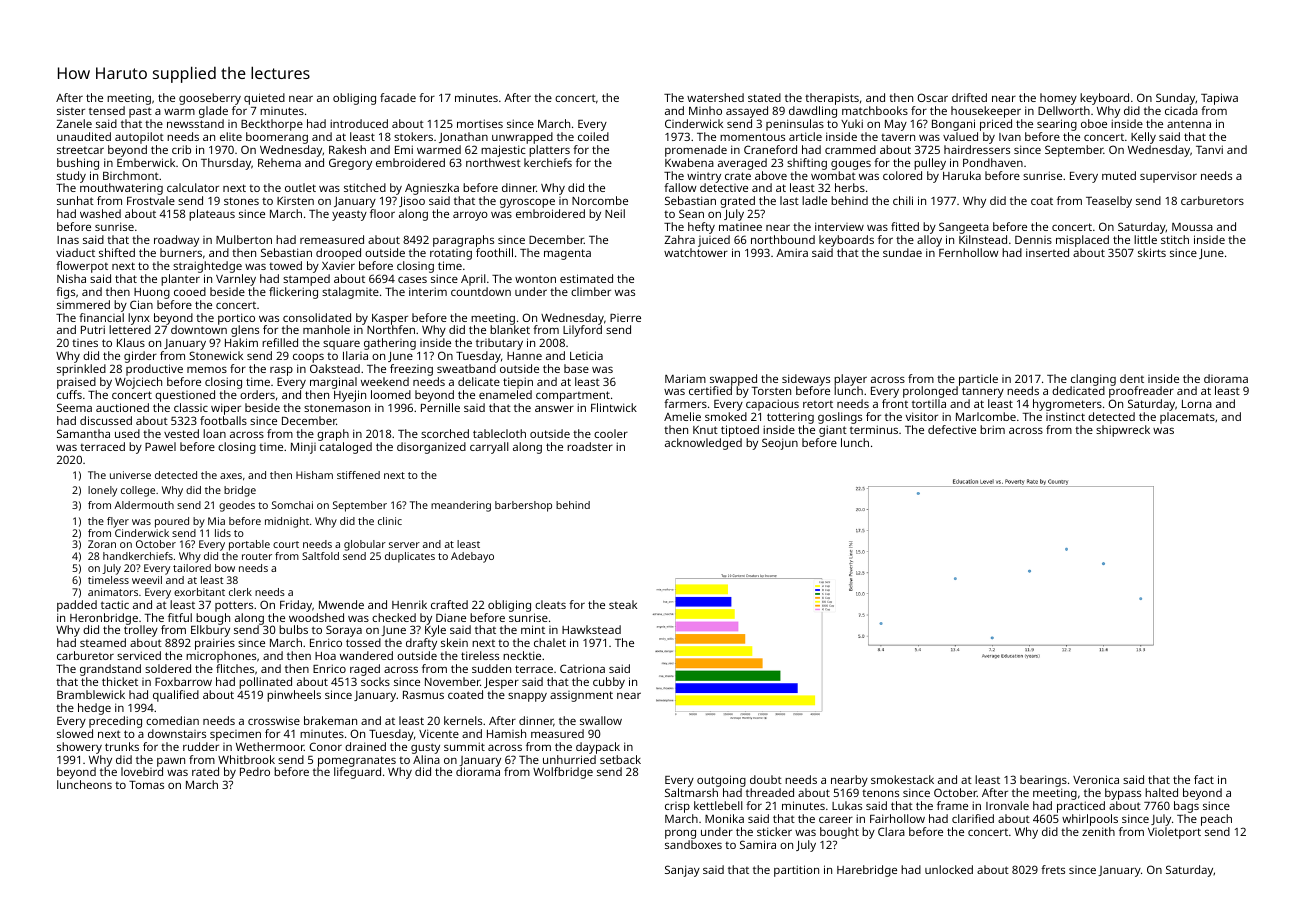 This page has width=1308, height=924. What do you see at coordinates (292, 505) in the page?
I see `Somchai` at bounding box center [292, 505].
